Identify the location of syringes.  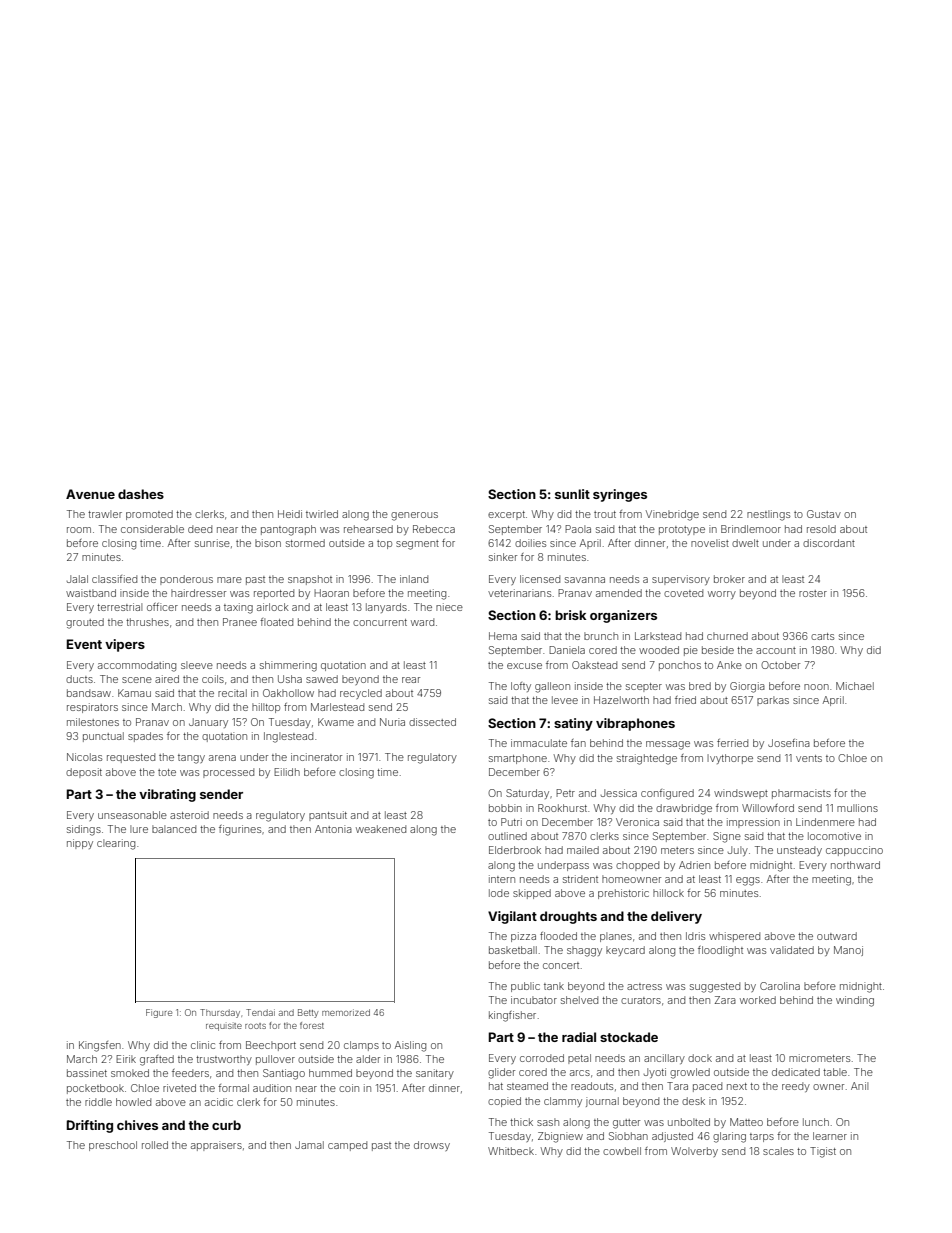
(620, 495).
